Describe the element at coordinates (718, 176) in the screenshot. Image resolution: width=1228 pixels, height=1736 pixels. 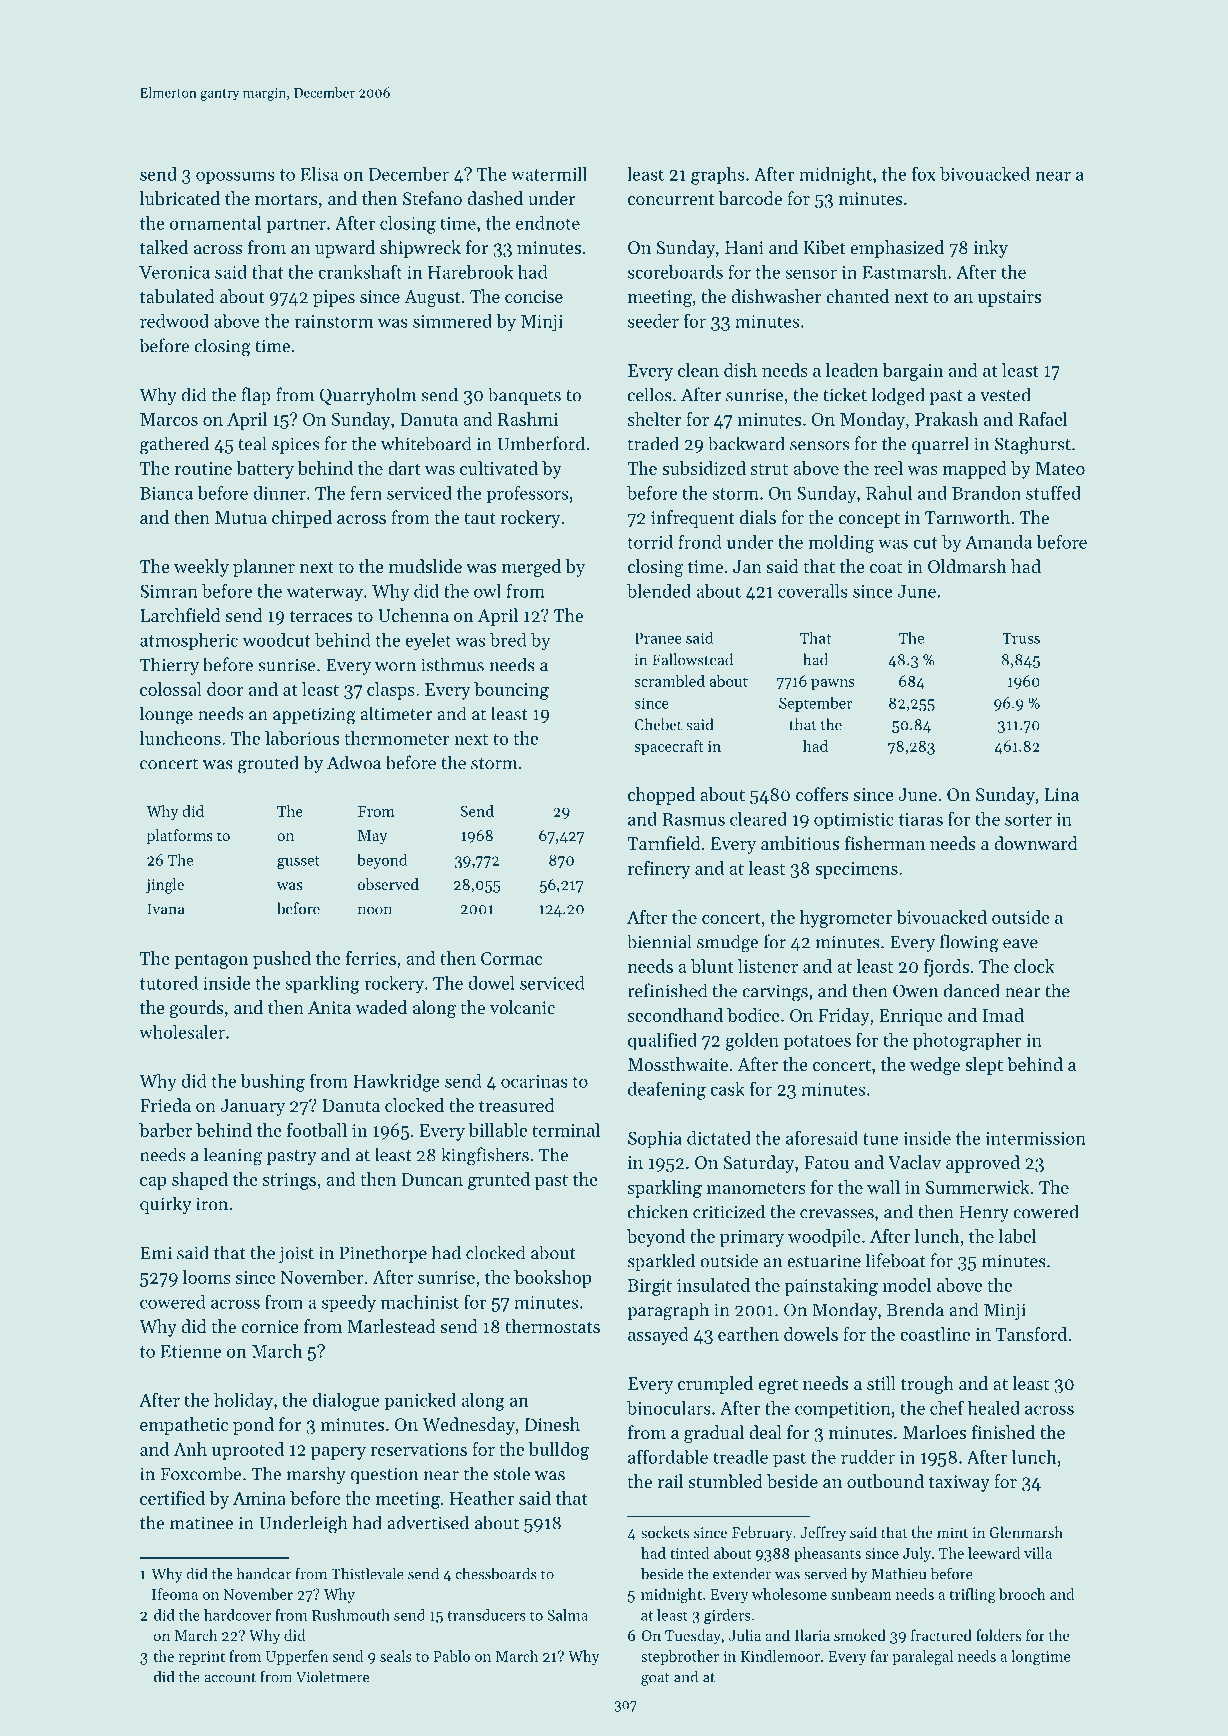
I see `graphs` at that location.
